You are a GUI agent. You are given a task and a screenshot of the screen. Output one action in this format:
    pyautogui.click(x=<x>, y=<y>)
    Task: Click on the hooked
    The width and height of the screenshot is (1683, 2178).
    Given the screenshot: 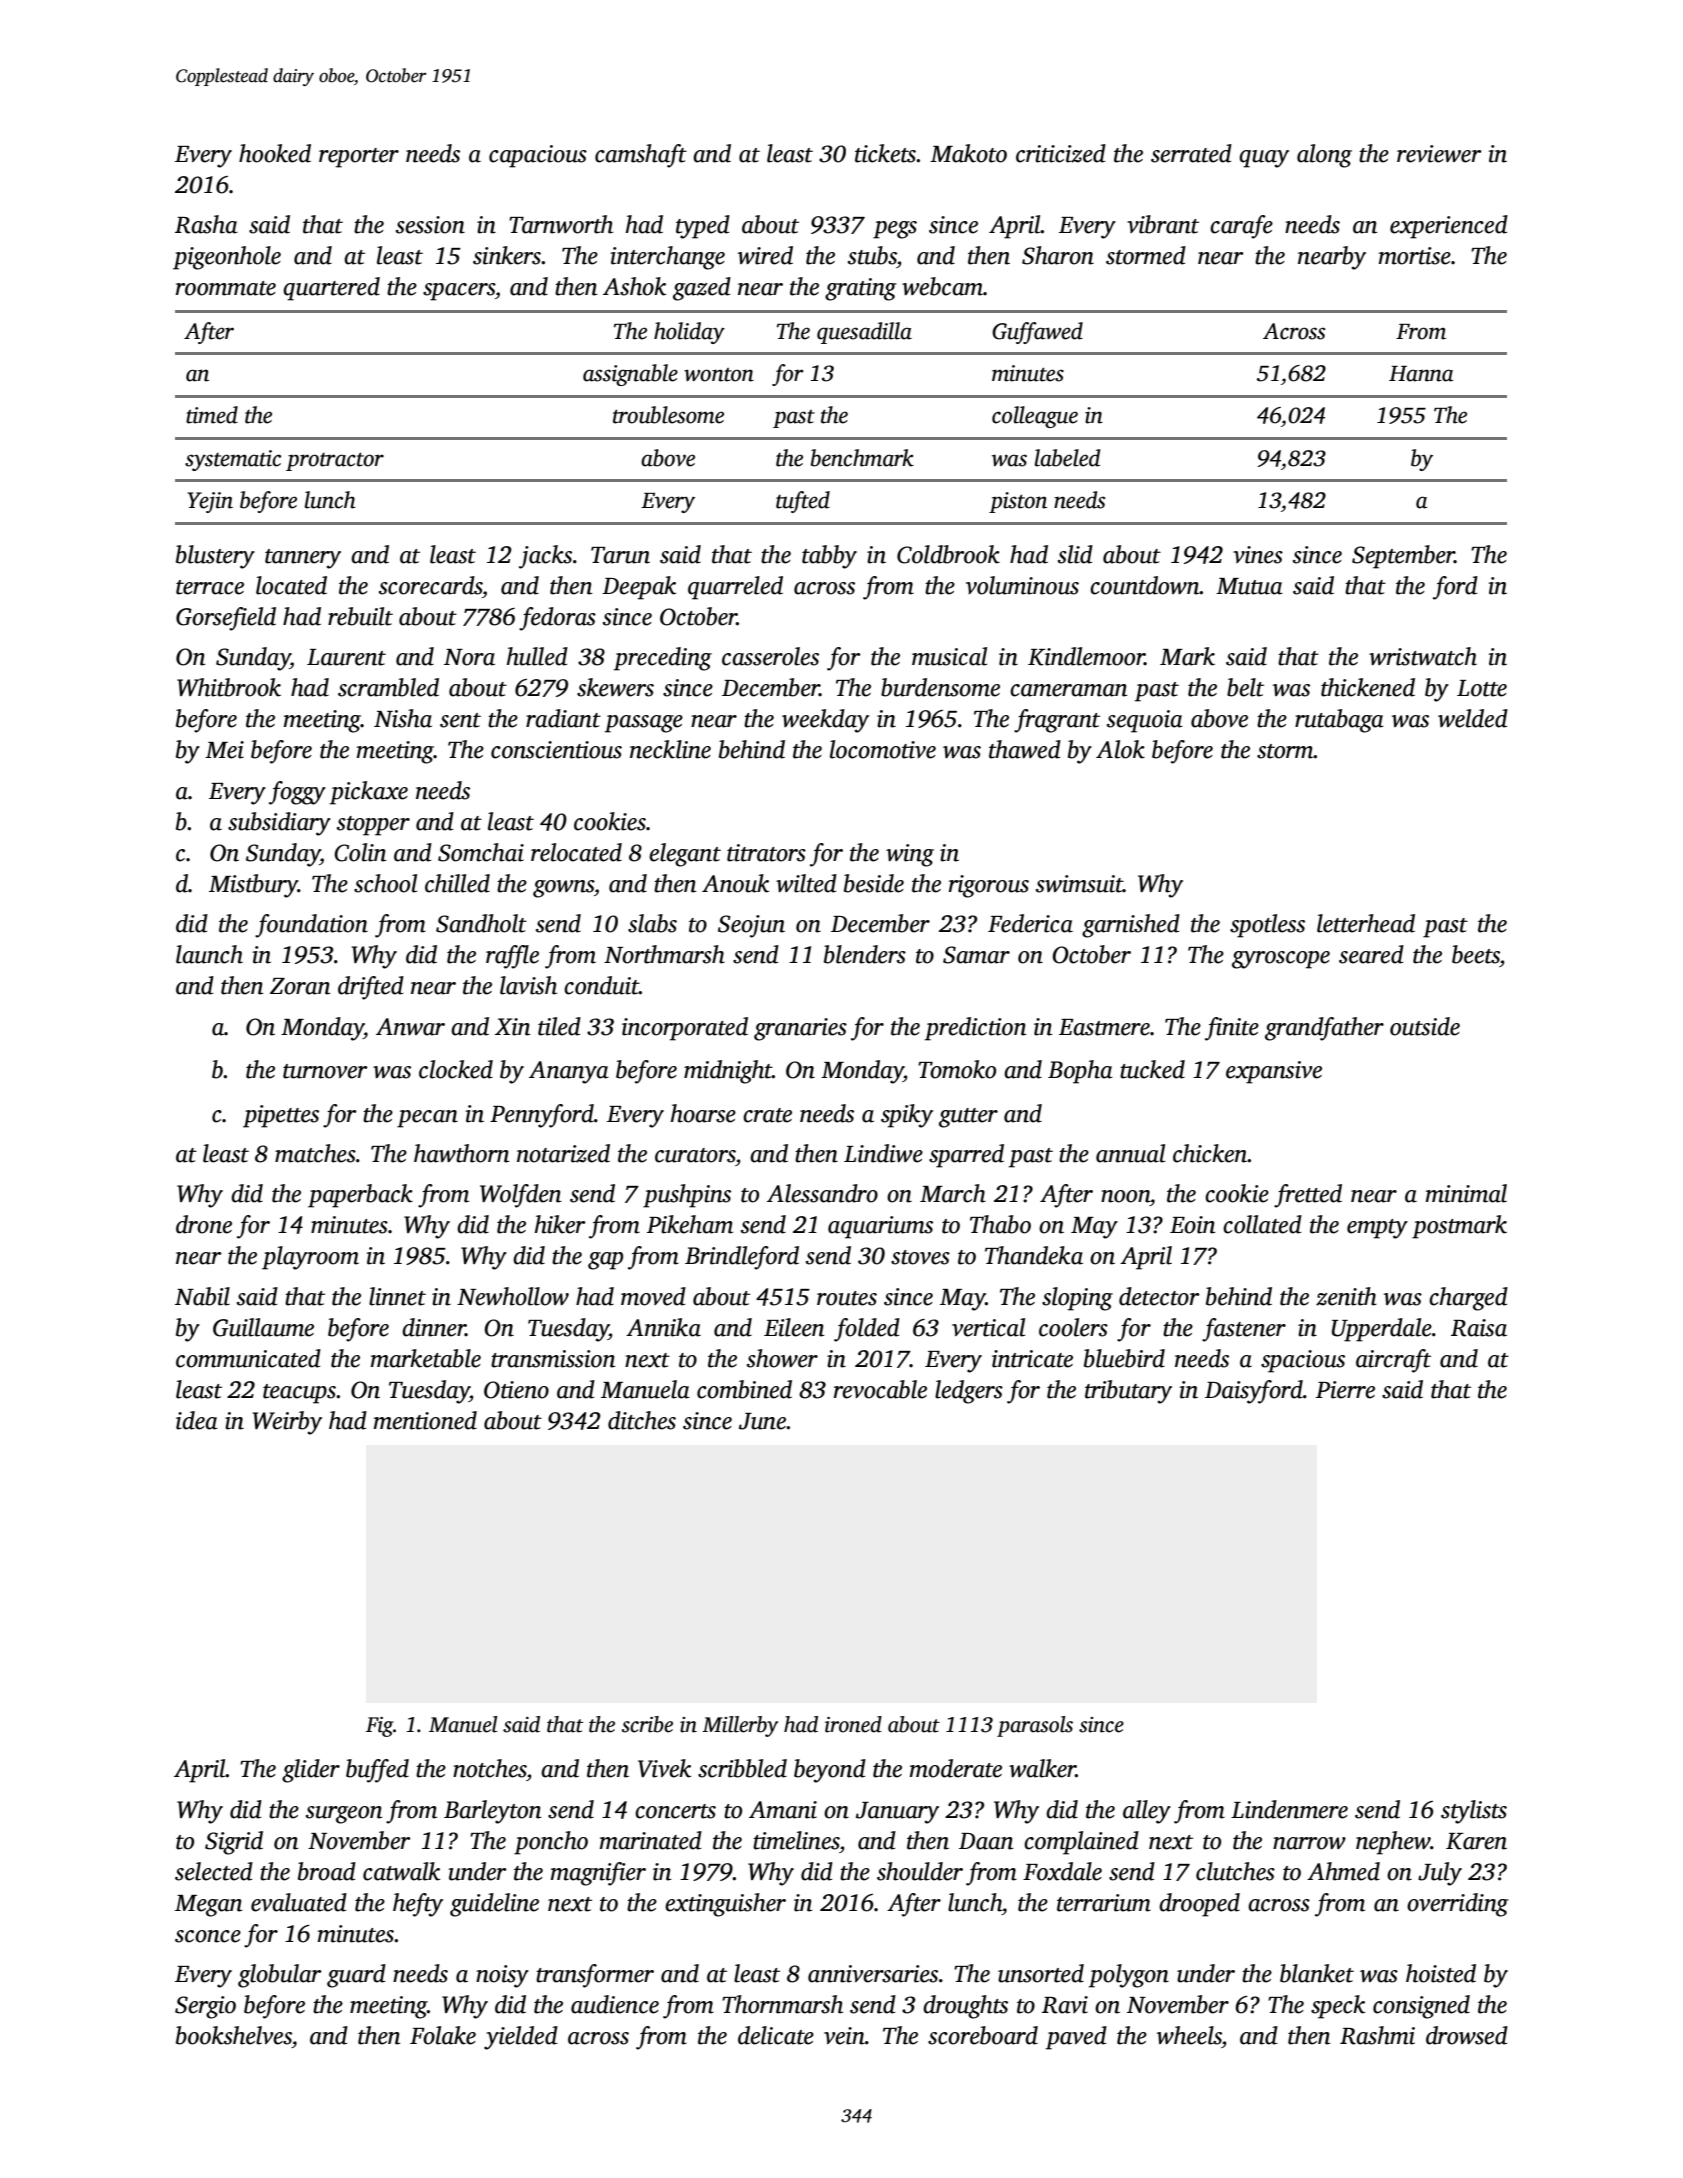 What is the action you would take?
    pyautogui.click(x=275, y=153)
